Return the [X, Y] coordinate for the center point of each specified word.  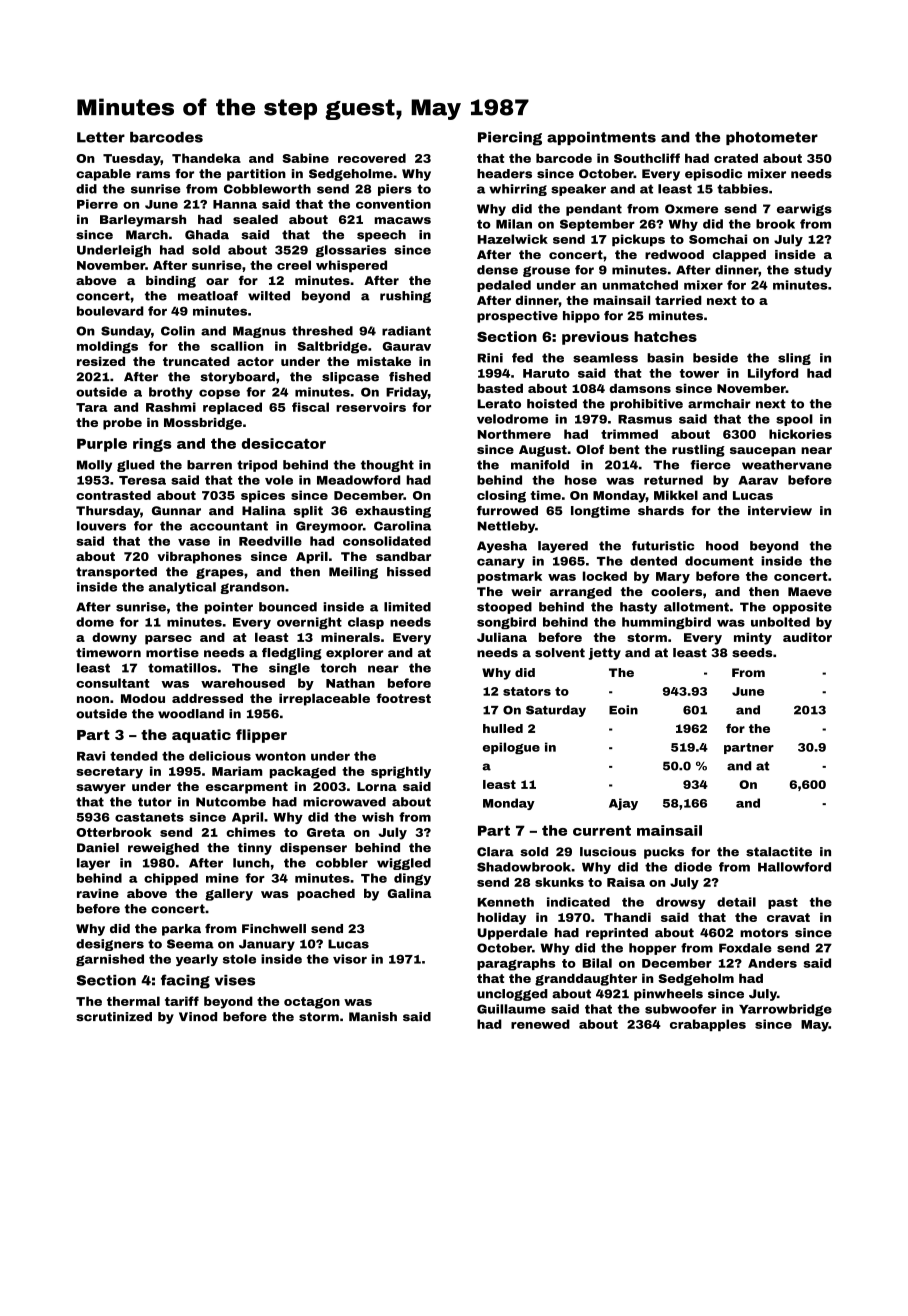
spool [794, 420]
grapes [220, 573]
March [147, 235]
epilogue [511, 748]
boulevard [110, 311]
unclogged [512, 995]
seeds [752, 653]
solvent [560, 653]
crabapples [708, 1025]
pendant [594, 210]
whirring [518, 190]
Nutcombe [231, 802]
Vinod [198, 1017]
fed [522, 358]
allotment [696, 607]
